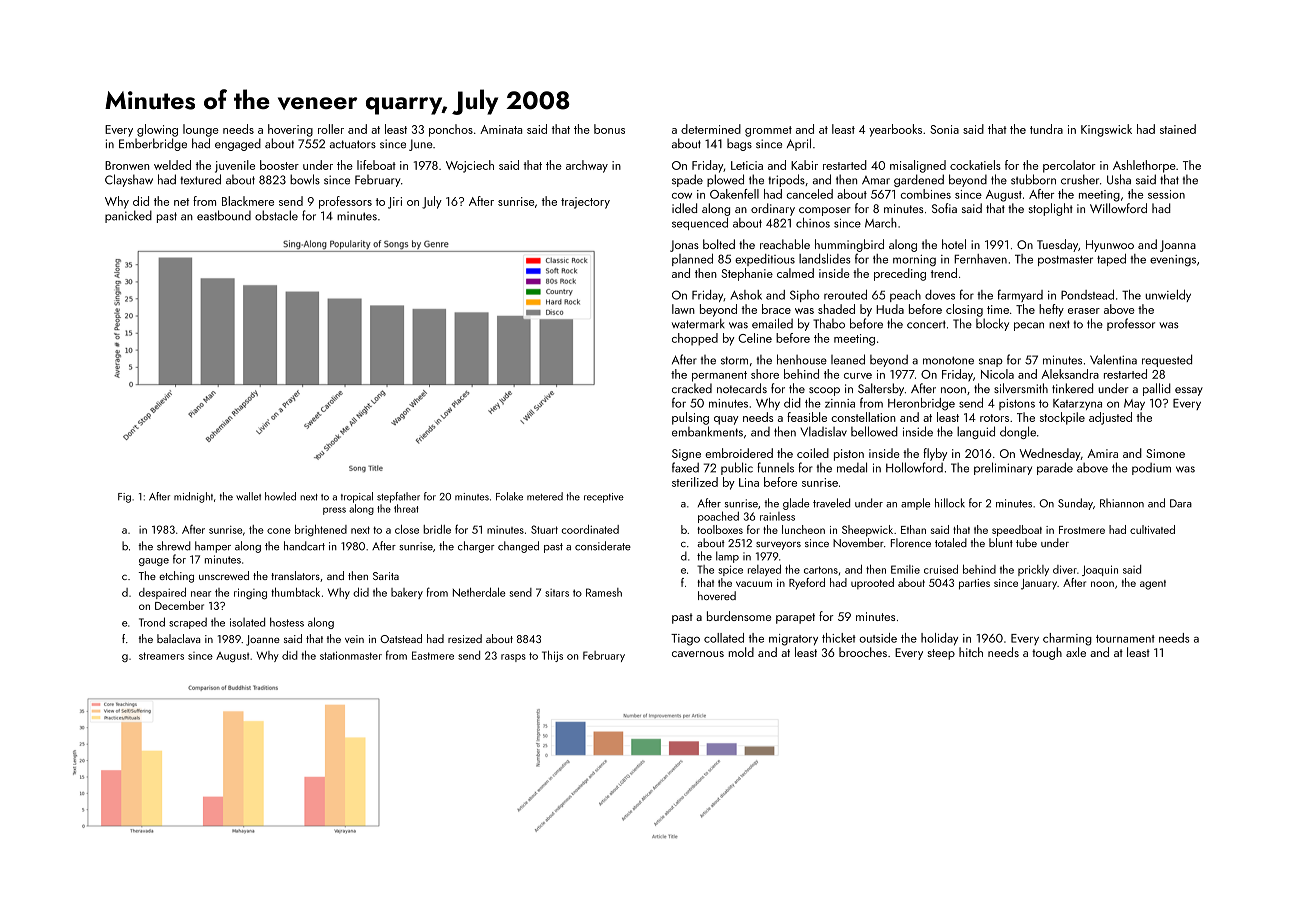 The image size is (1308, 924). Describe the element at coordinates (305, 179) in the screenshot. I see `bowls` at that location.
